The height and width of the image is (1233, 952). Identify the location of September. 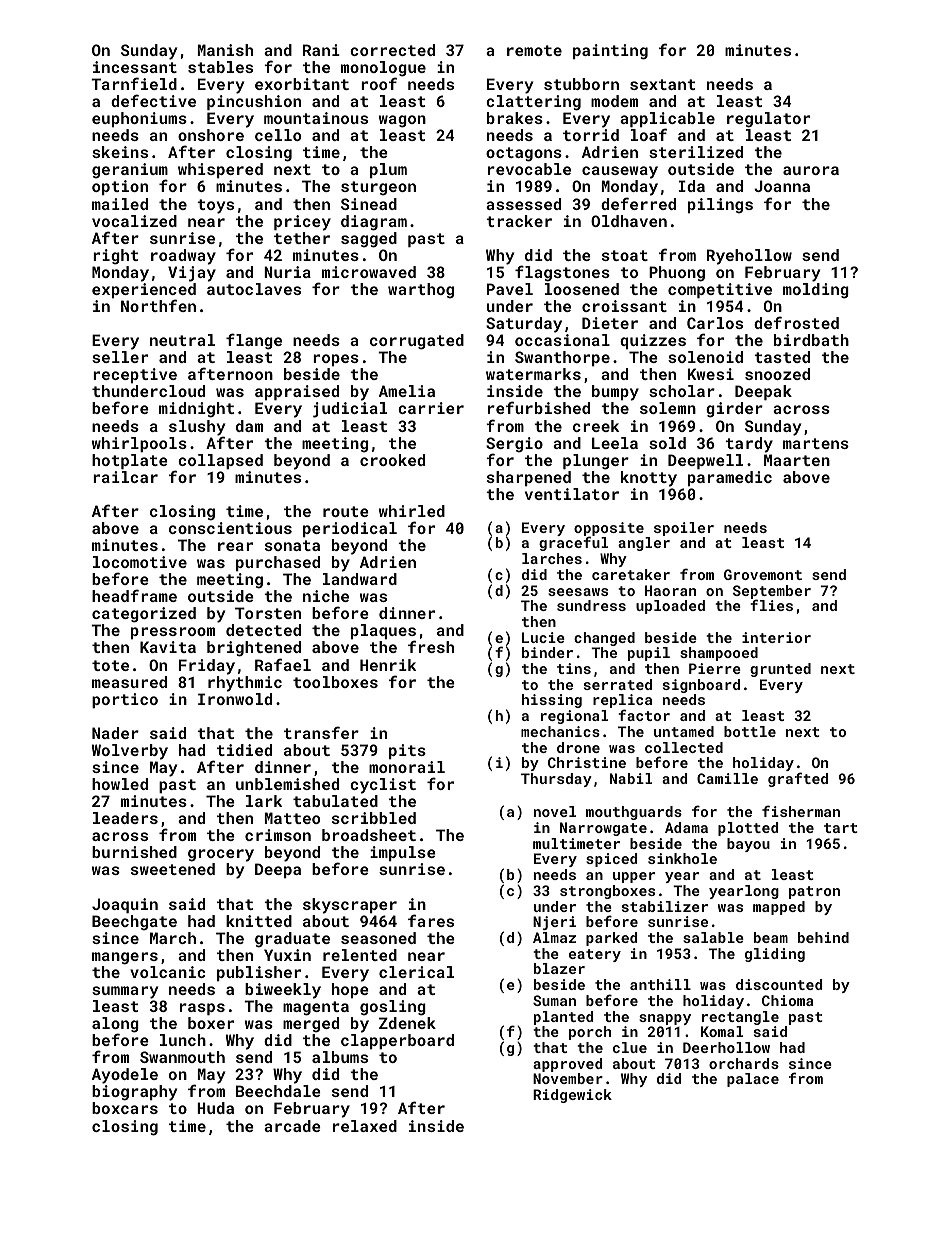
(772, 592).
